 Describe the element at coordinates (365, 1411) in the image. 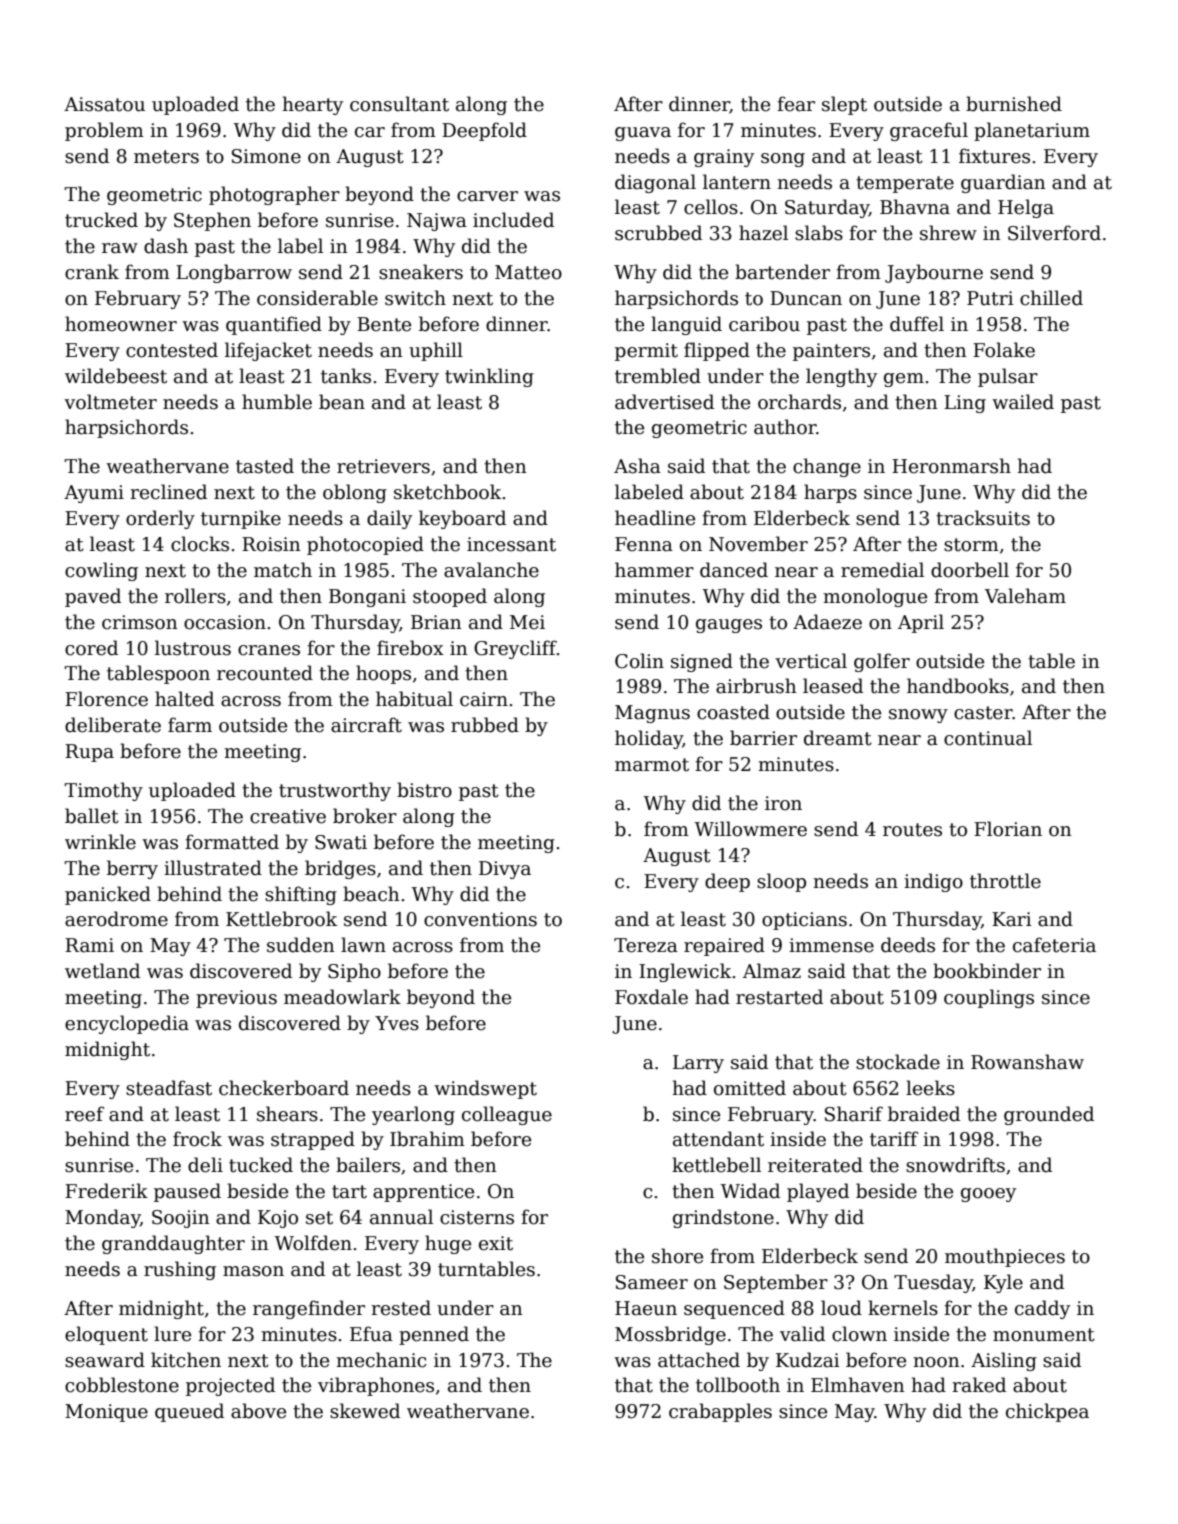

I see `skewed` at that location.
